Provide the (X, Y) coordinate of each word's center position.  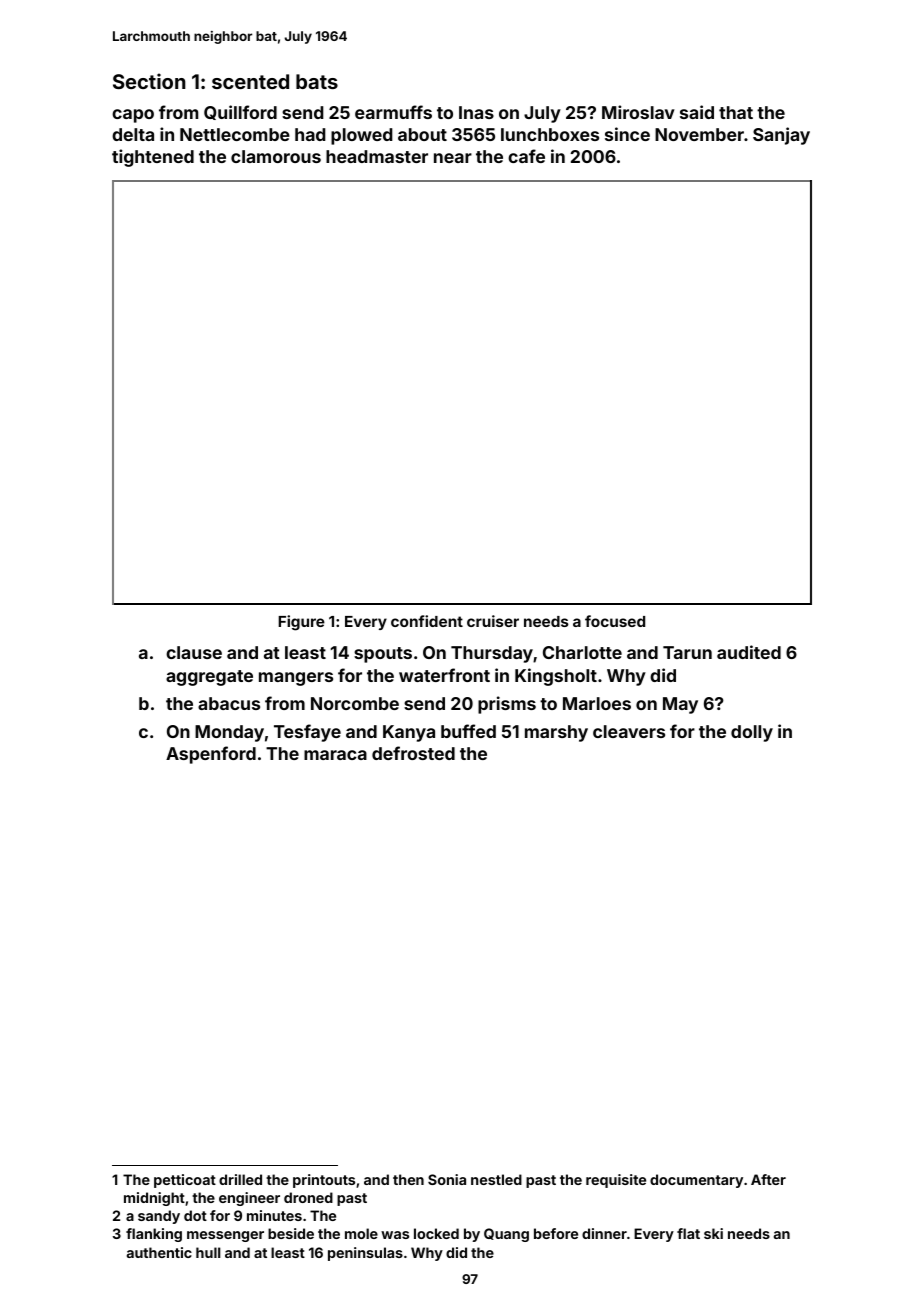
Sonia (447, 1179)
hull (208, 1252)
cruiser (493, 621)
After (768, 1179)
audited (749, 652)
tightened (153, 158)
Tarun (687, 652)
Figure (301, 623)
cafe (526, 156)
